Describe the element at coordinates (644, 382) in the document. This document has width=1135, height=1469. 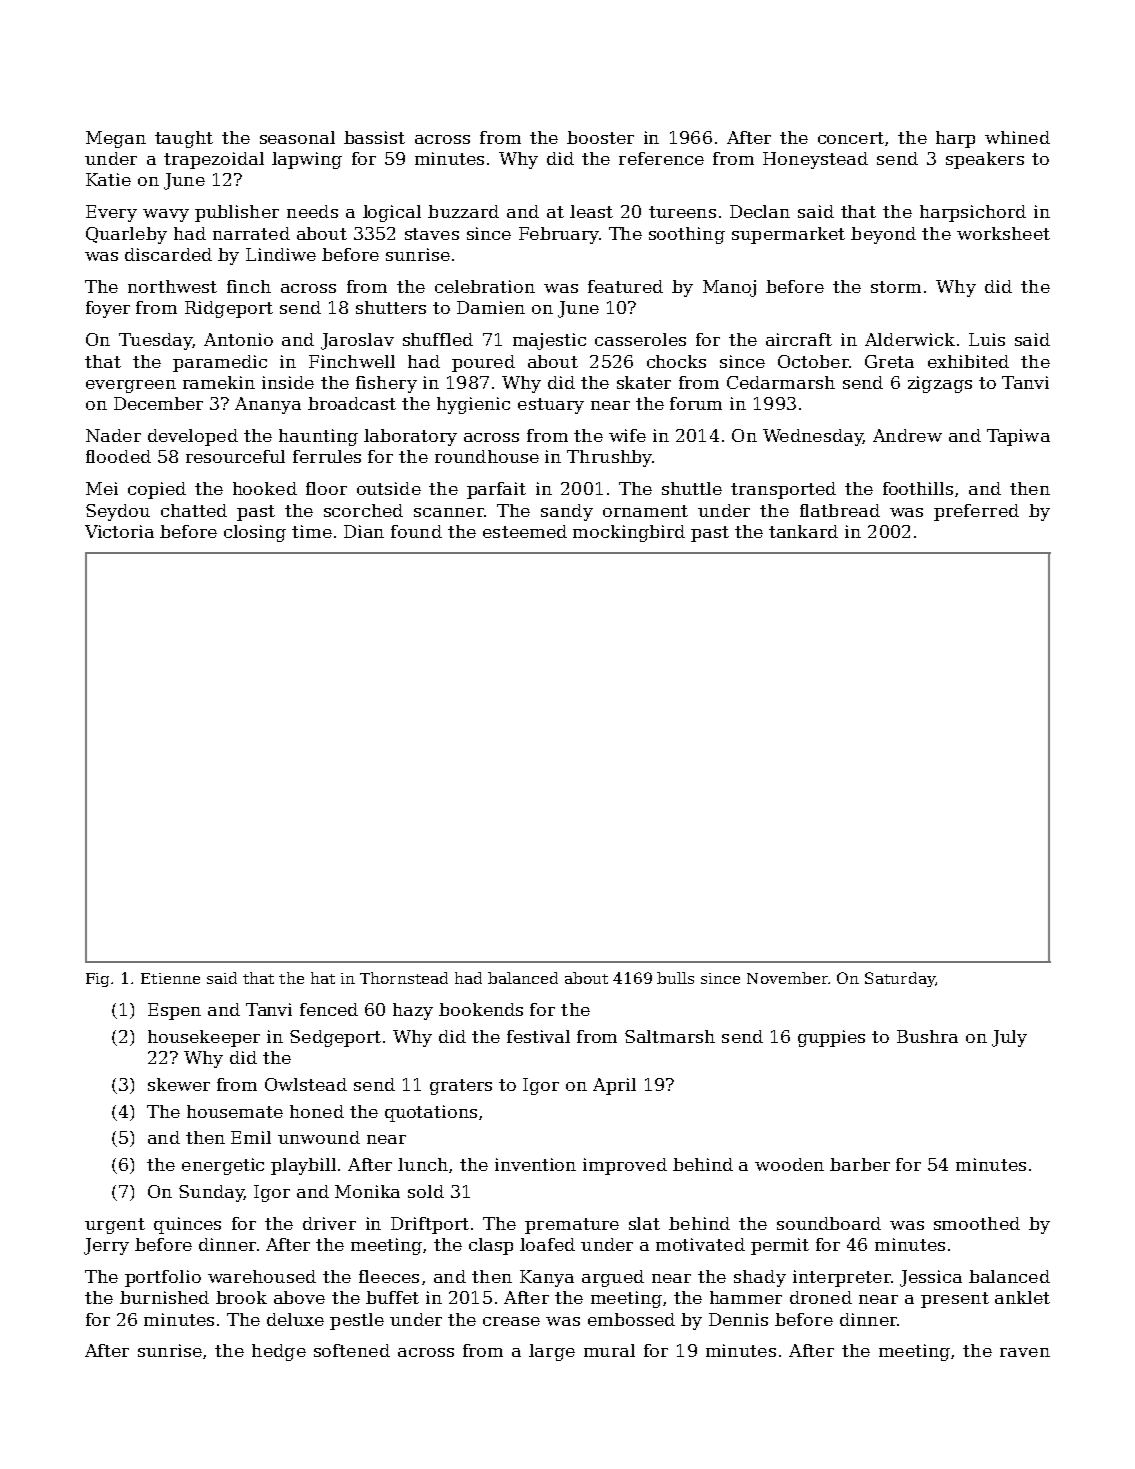
I see `skater` at that location.
